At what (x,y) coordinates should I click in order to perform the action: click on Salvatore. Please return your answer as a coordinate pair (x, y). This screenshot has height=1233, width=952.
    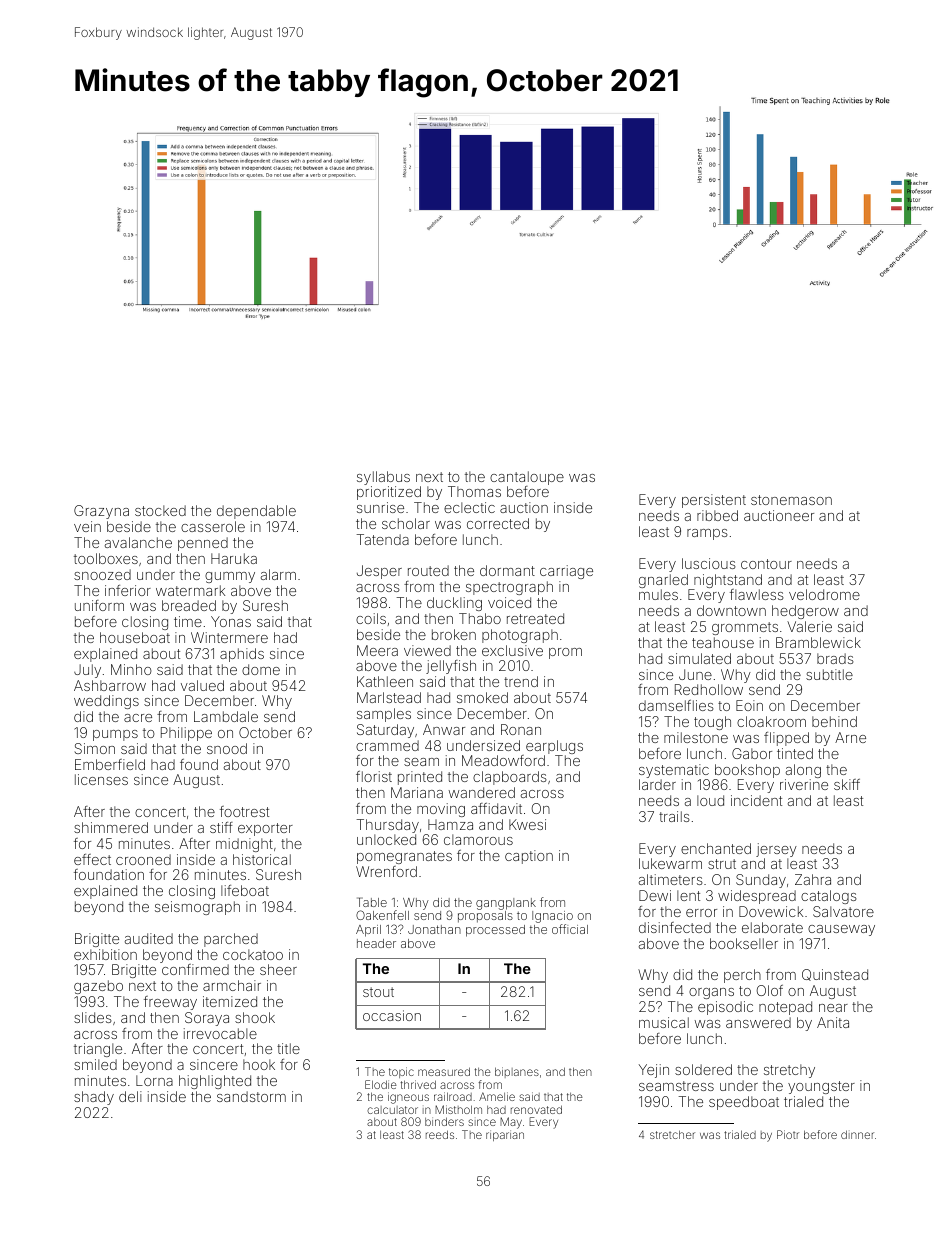
    Looking at the image, I should click on (843, 911).
